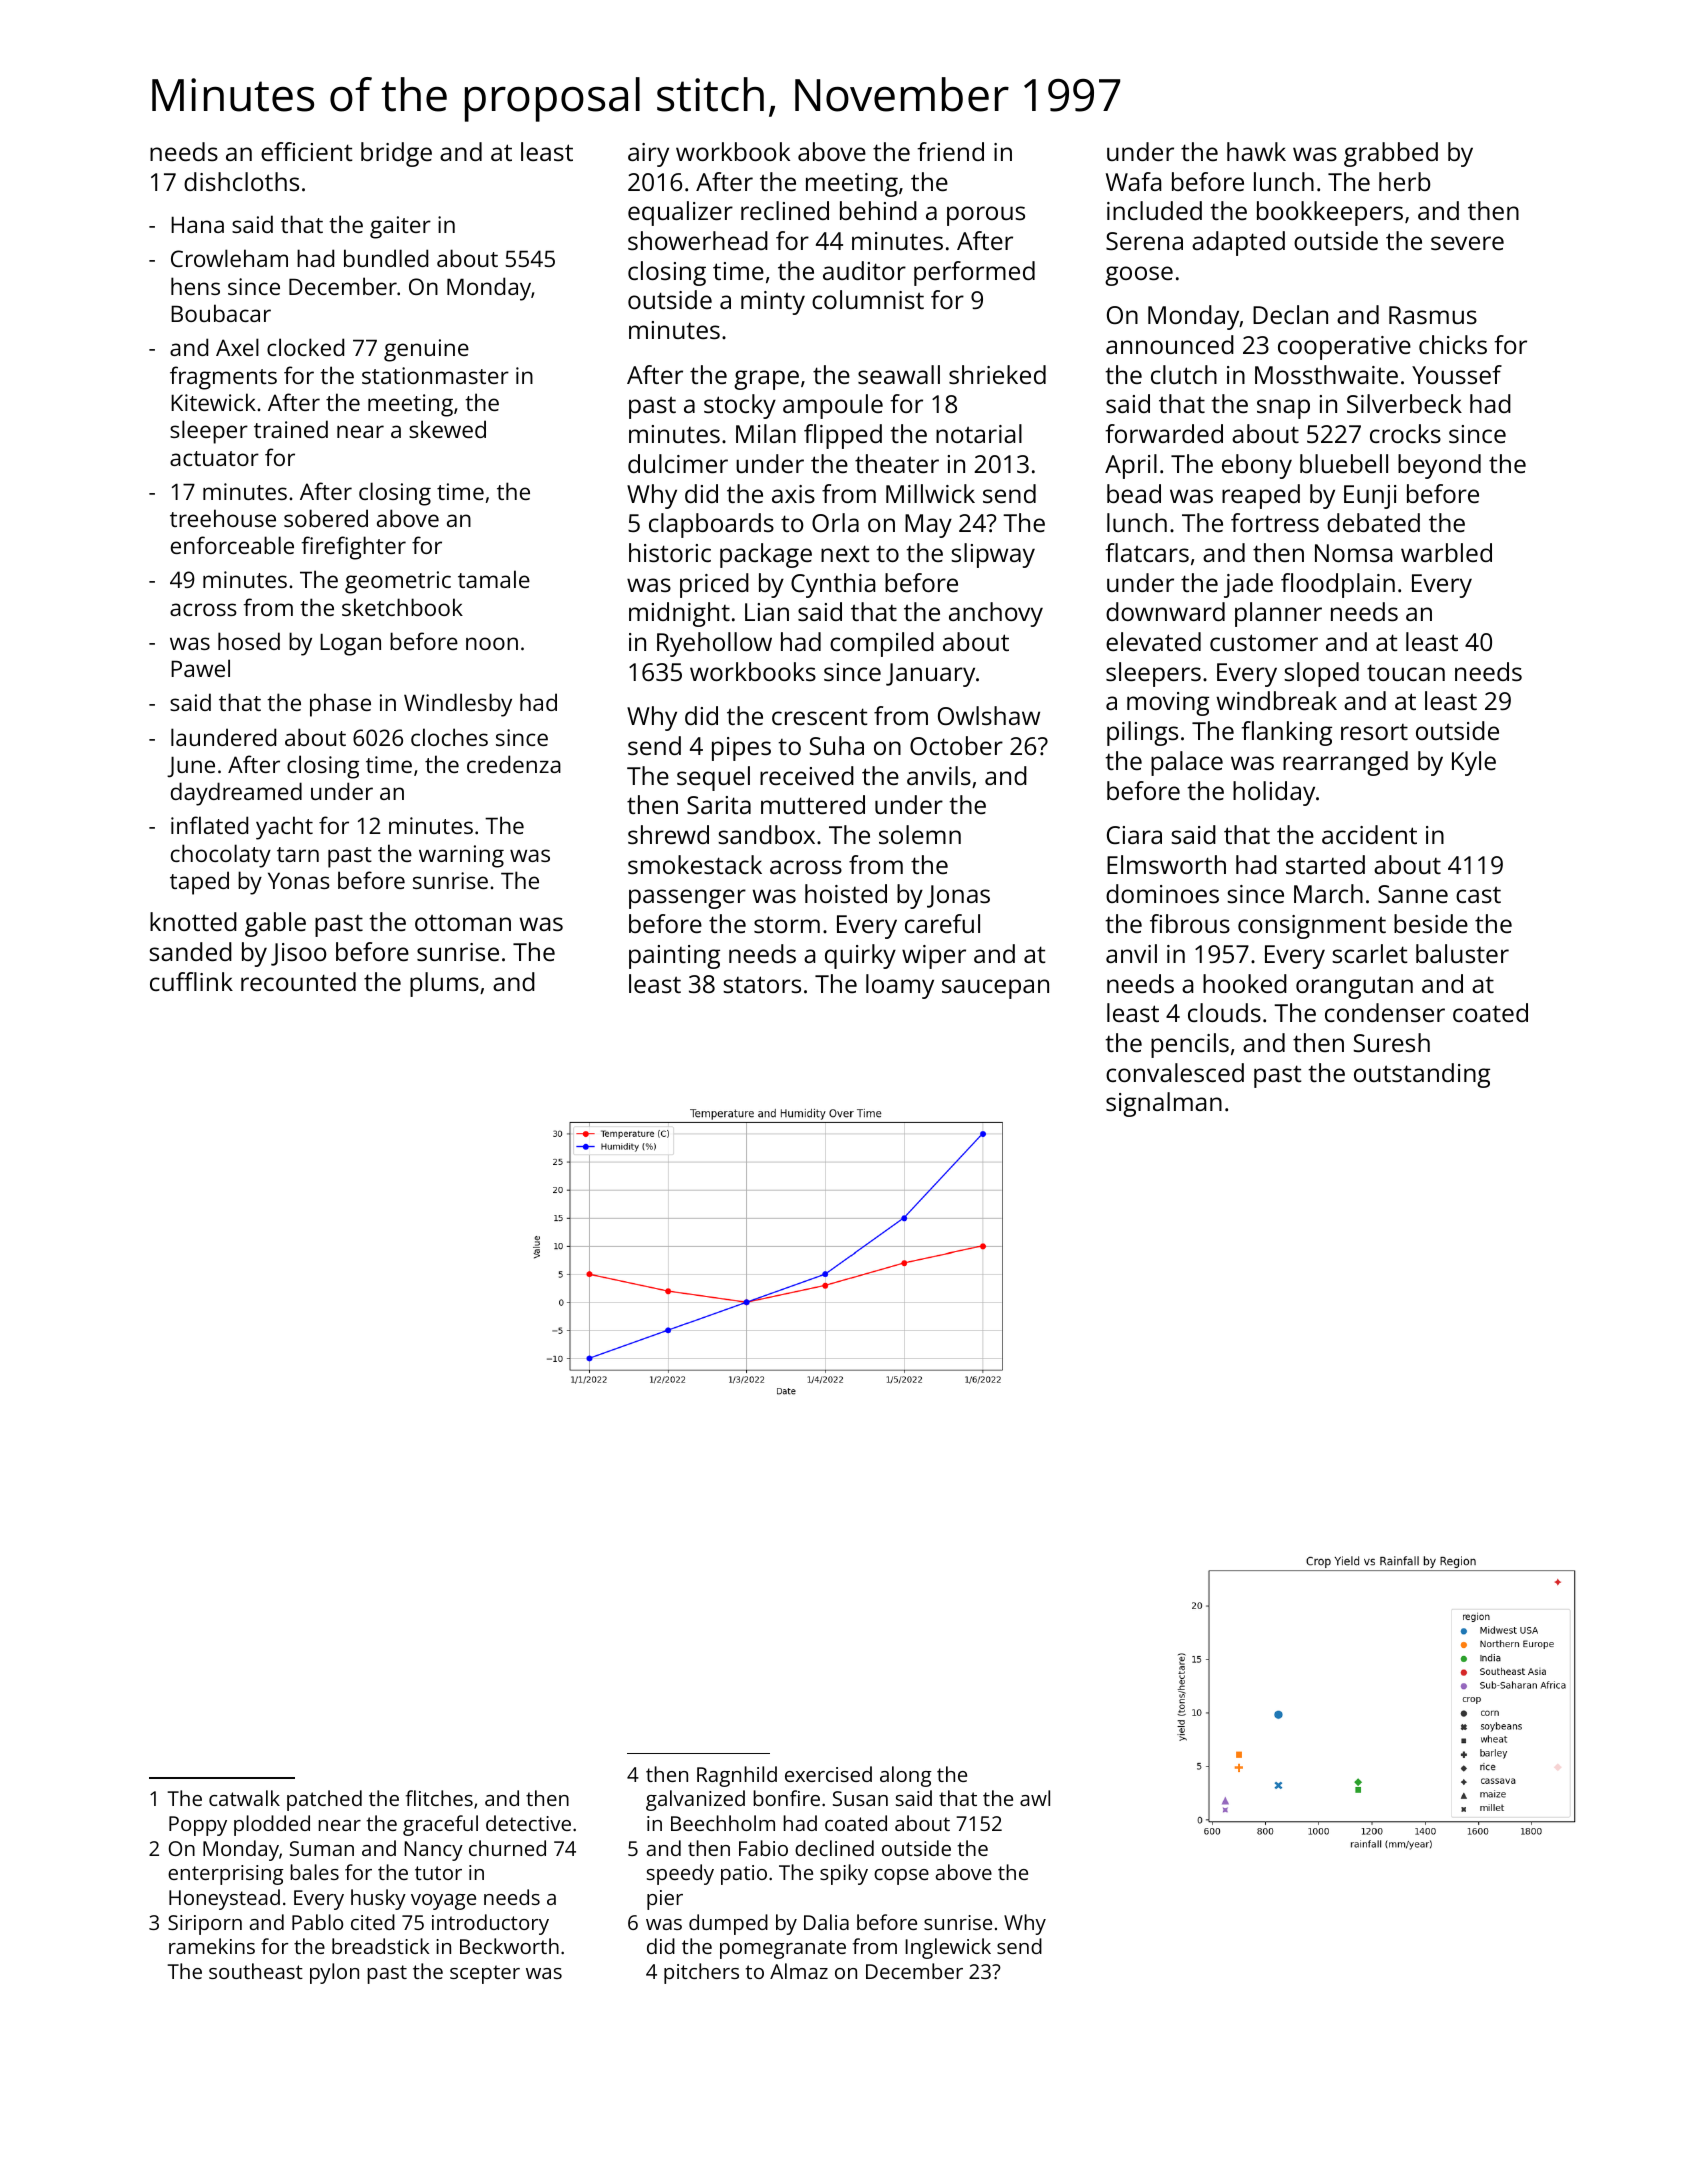 This page has width=1683, height=2178. What do you see at coordinates (435, 375) in the page?
I see `stationmaster` at bounding box center [435, 375].
